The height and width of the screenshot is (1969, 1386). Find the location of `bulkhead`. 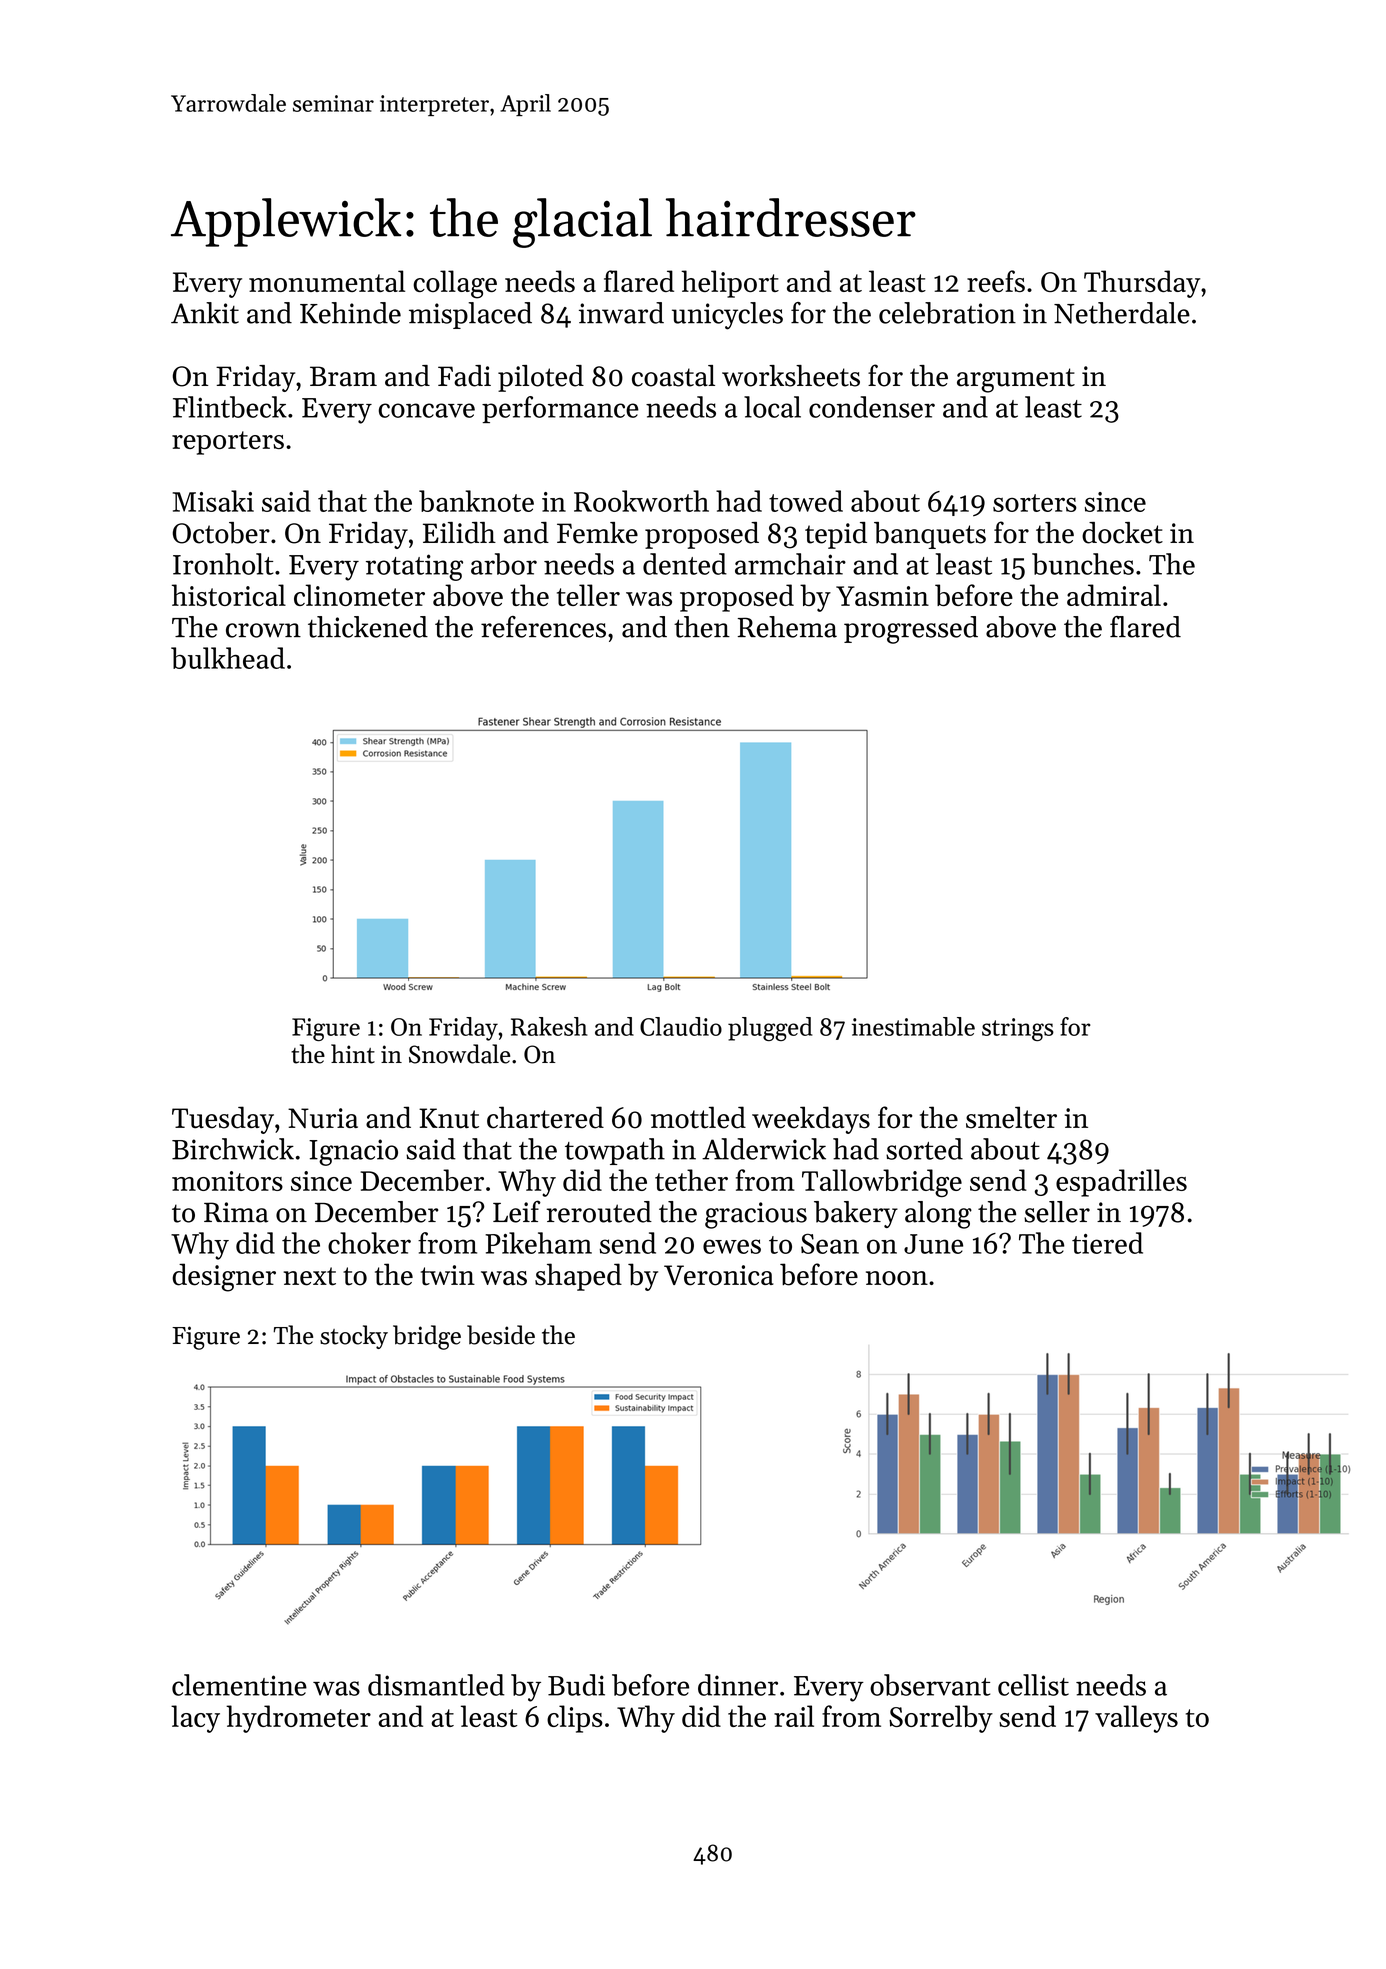

bulkhead is located at coordinates (228, 658).
